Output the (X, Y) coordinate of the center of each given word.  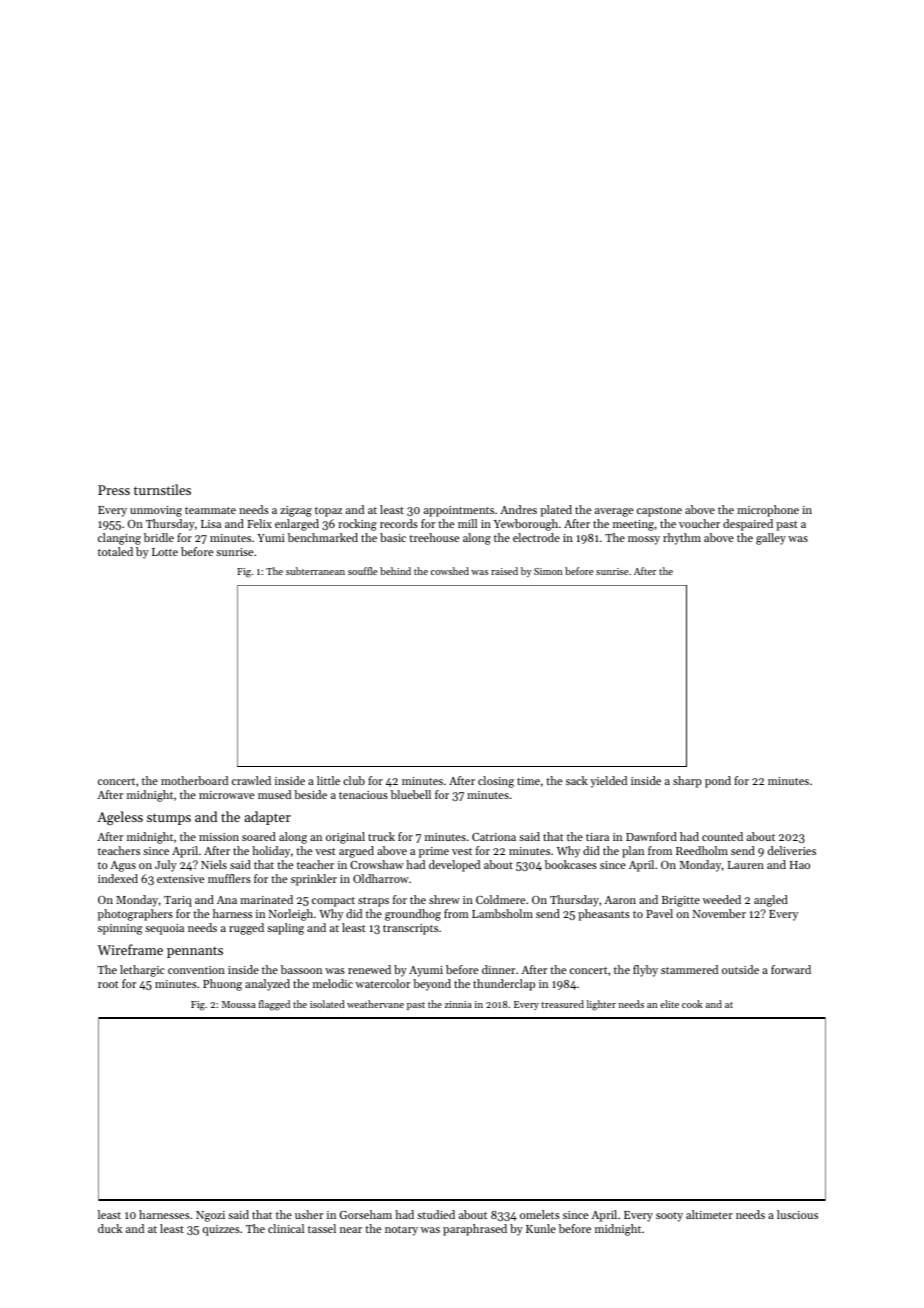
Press (114, 490)
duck (110, 1228)
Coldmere (500, 899)
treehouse (434, 537)
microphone (768, 511)
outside (740, 969)
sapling (285, 929)
